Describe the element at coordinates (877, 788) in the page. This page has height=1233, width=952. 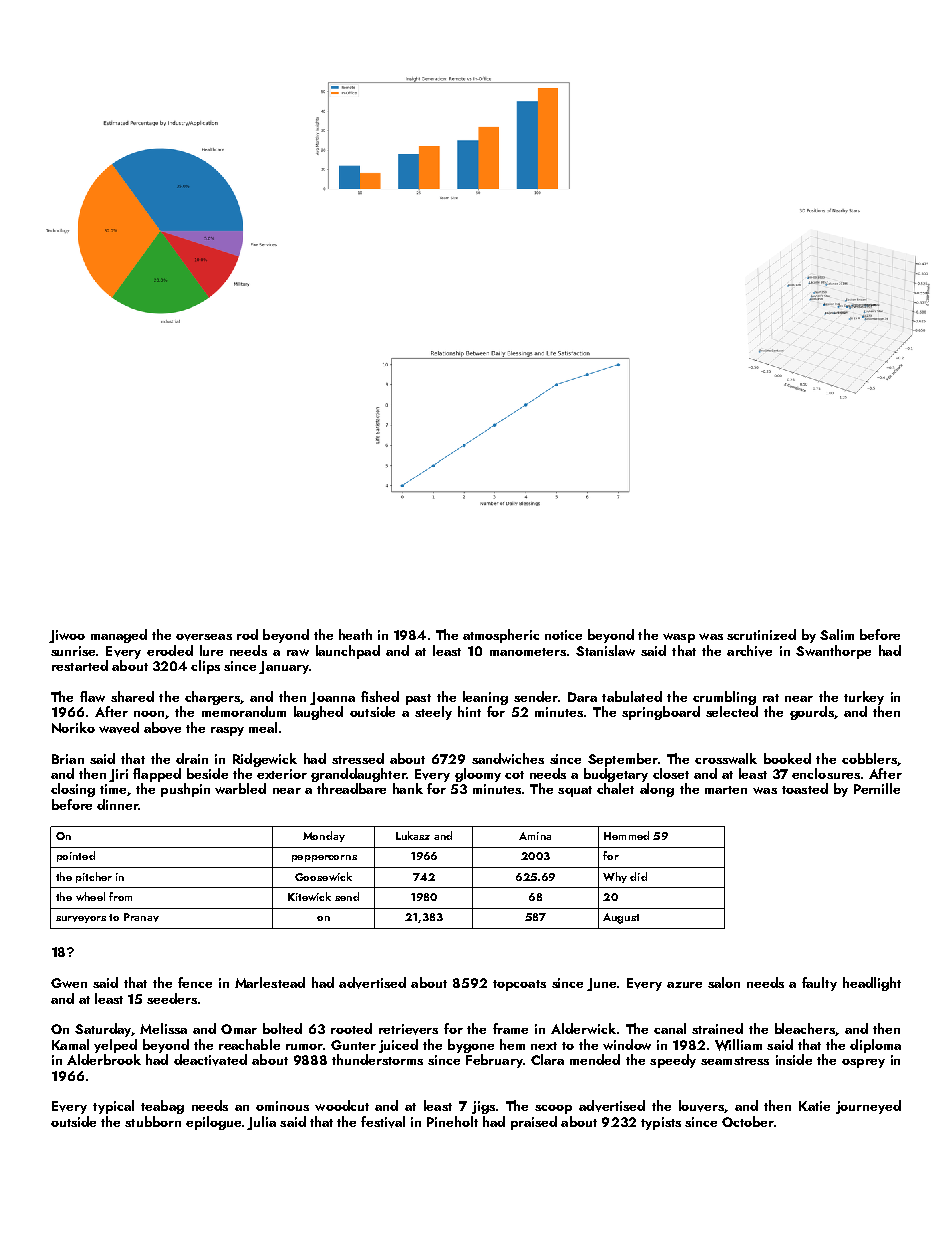
I see `Pernille` at that location.
